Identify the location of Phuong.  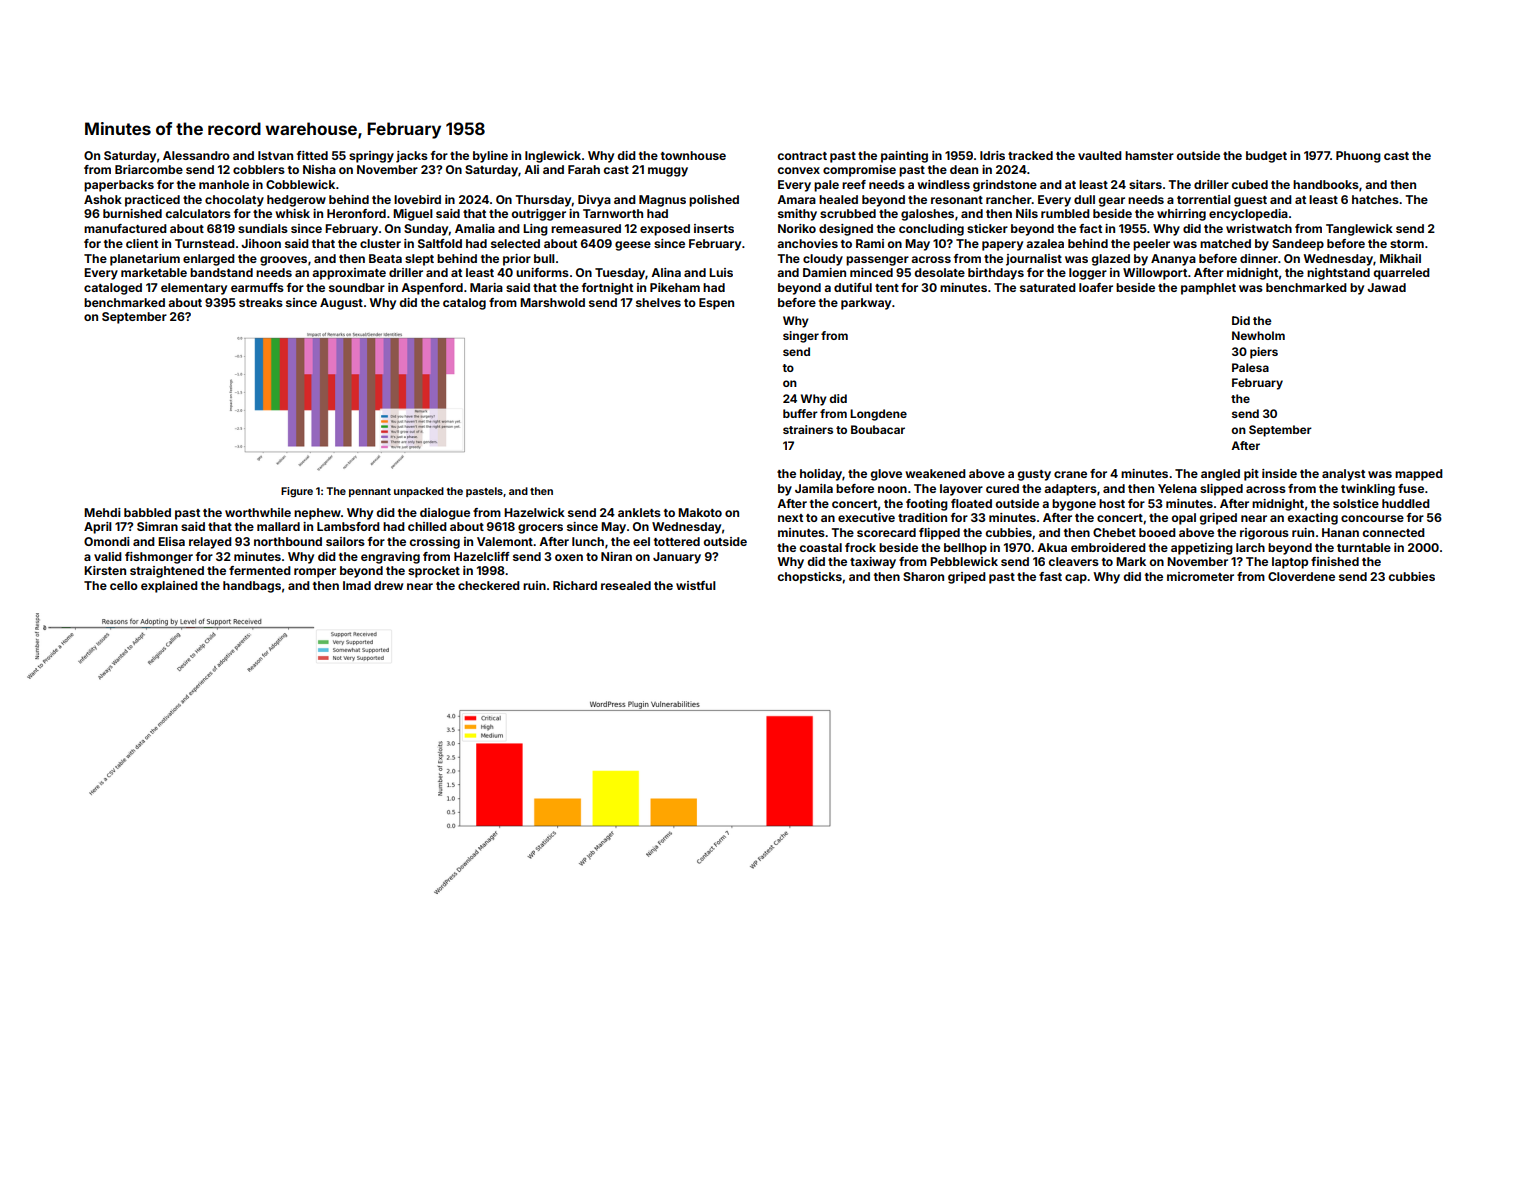
(1358, 157).
